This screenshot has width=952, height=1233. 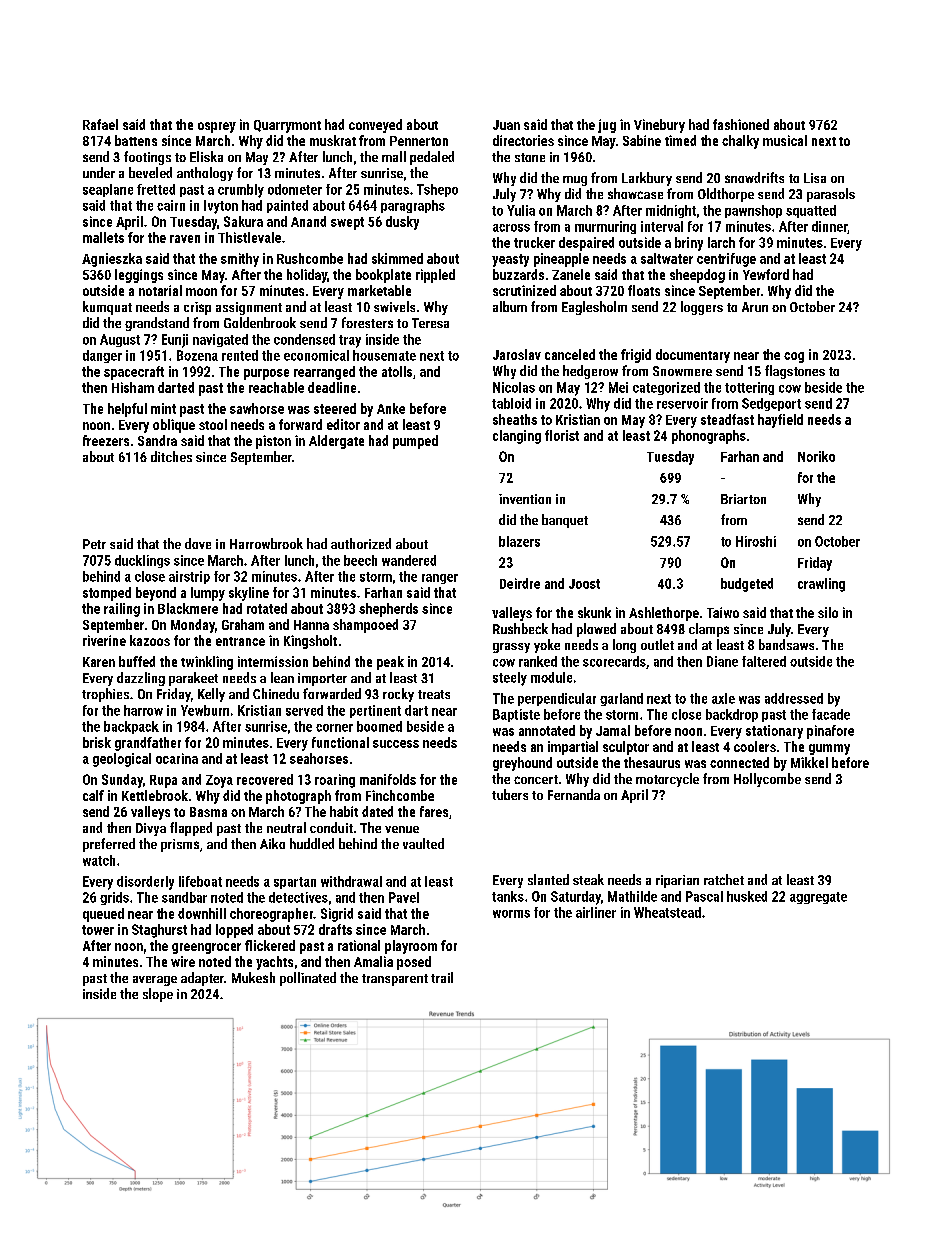 I want to click on Wheatstead, so click(x=667, y=912).
